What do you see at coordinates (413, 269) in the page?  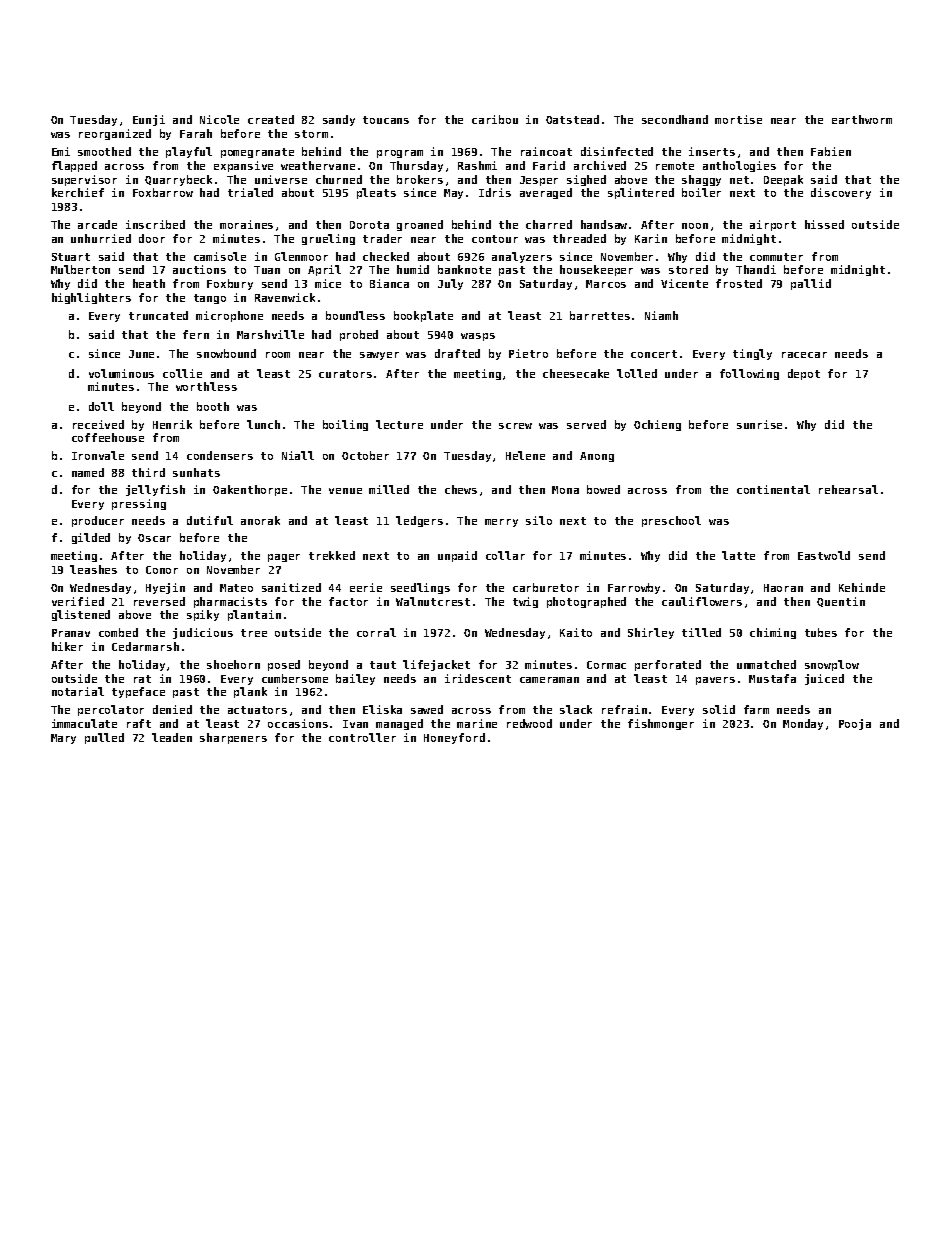 I see `humid` at bounding box center [413, 269].
